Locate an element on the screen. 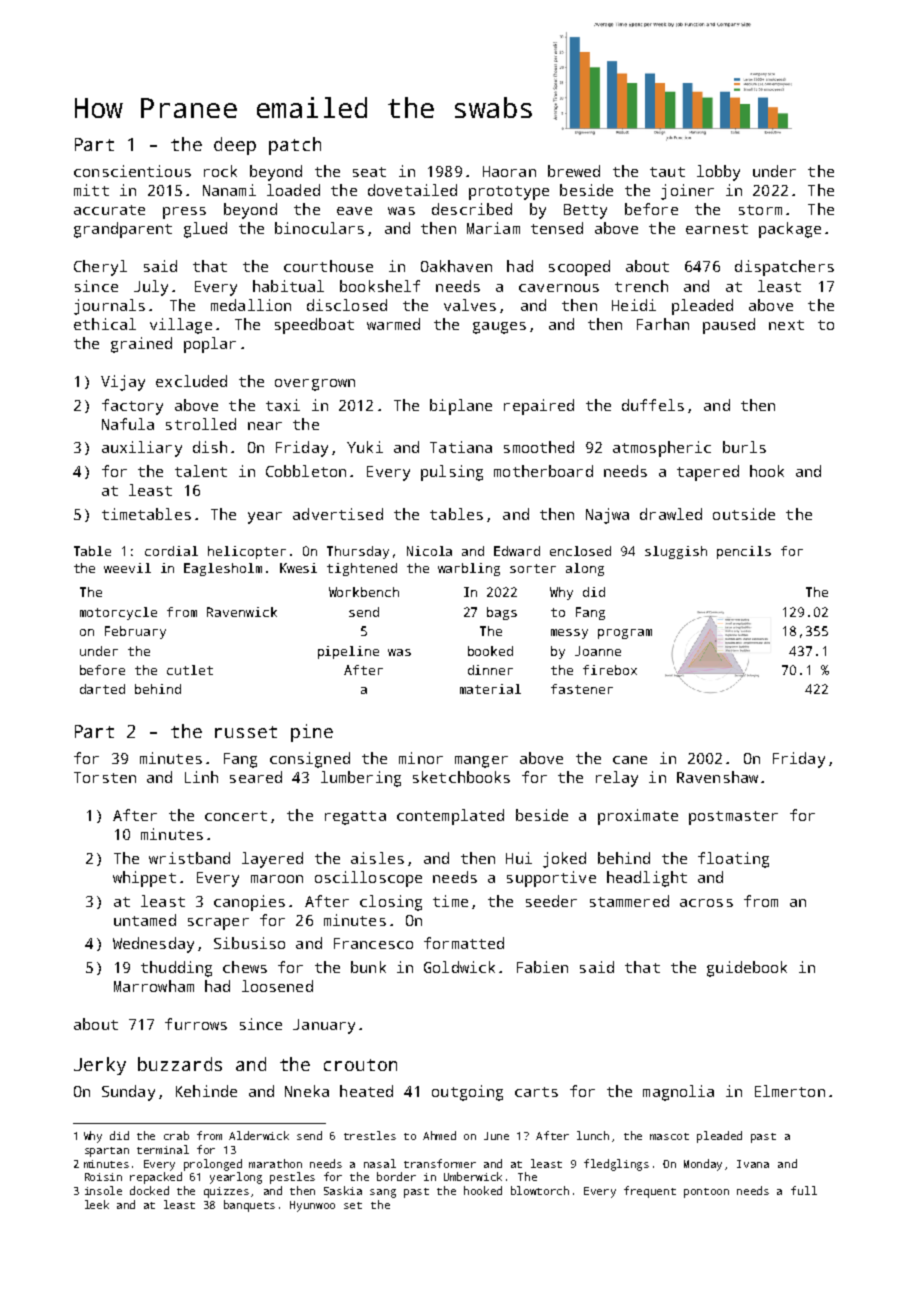  firebox is located at coordinates (610, 670).
